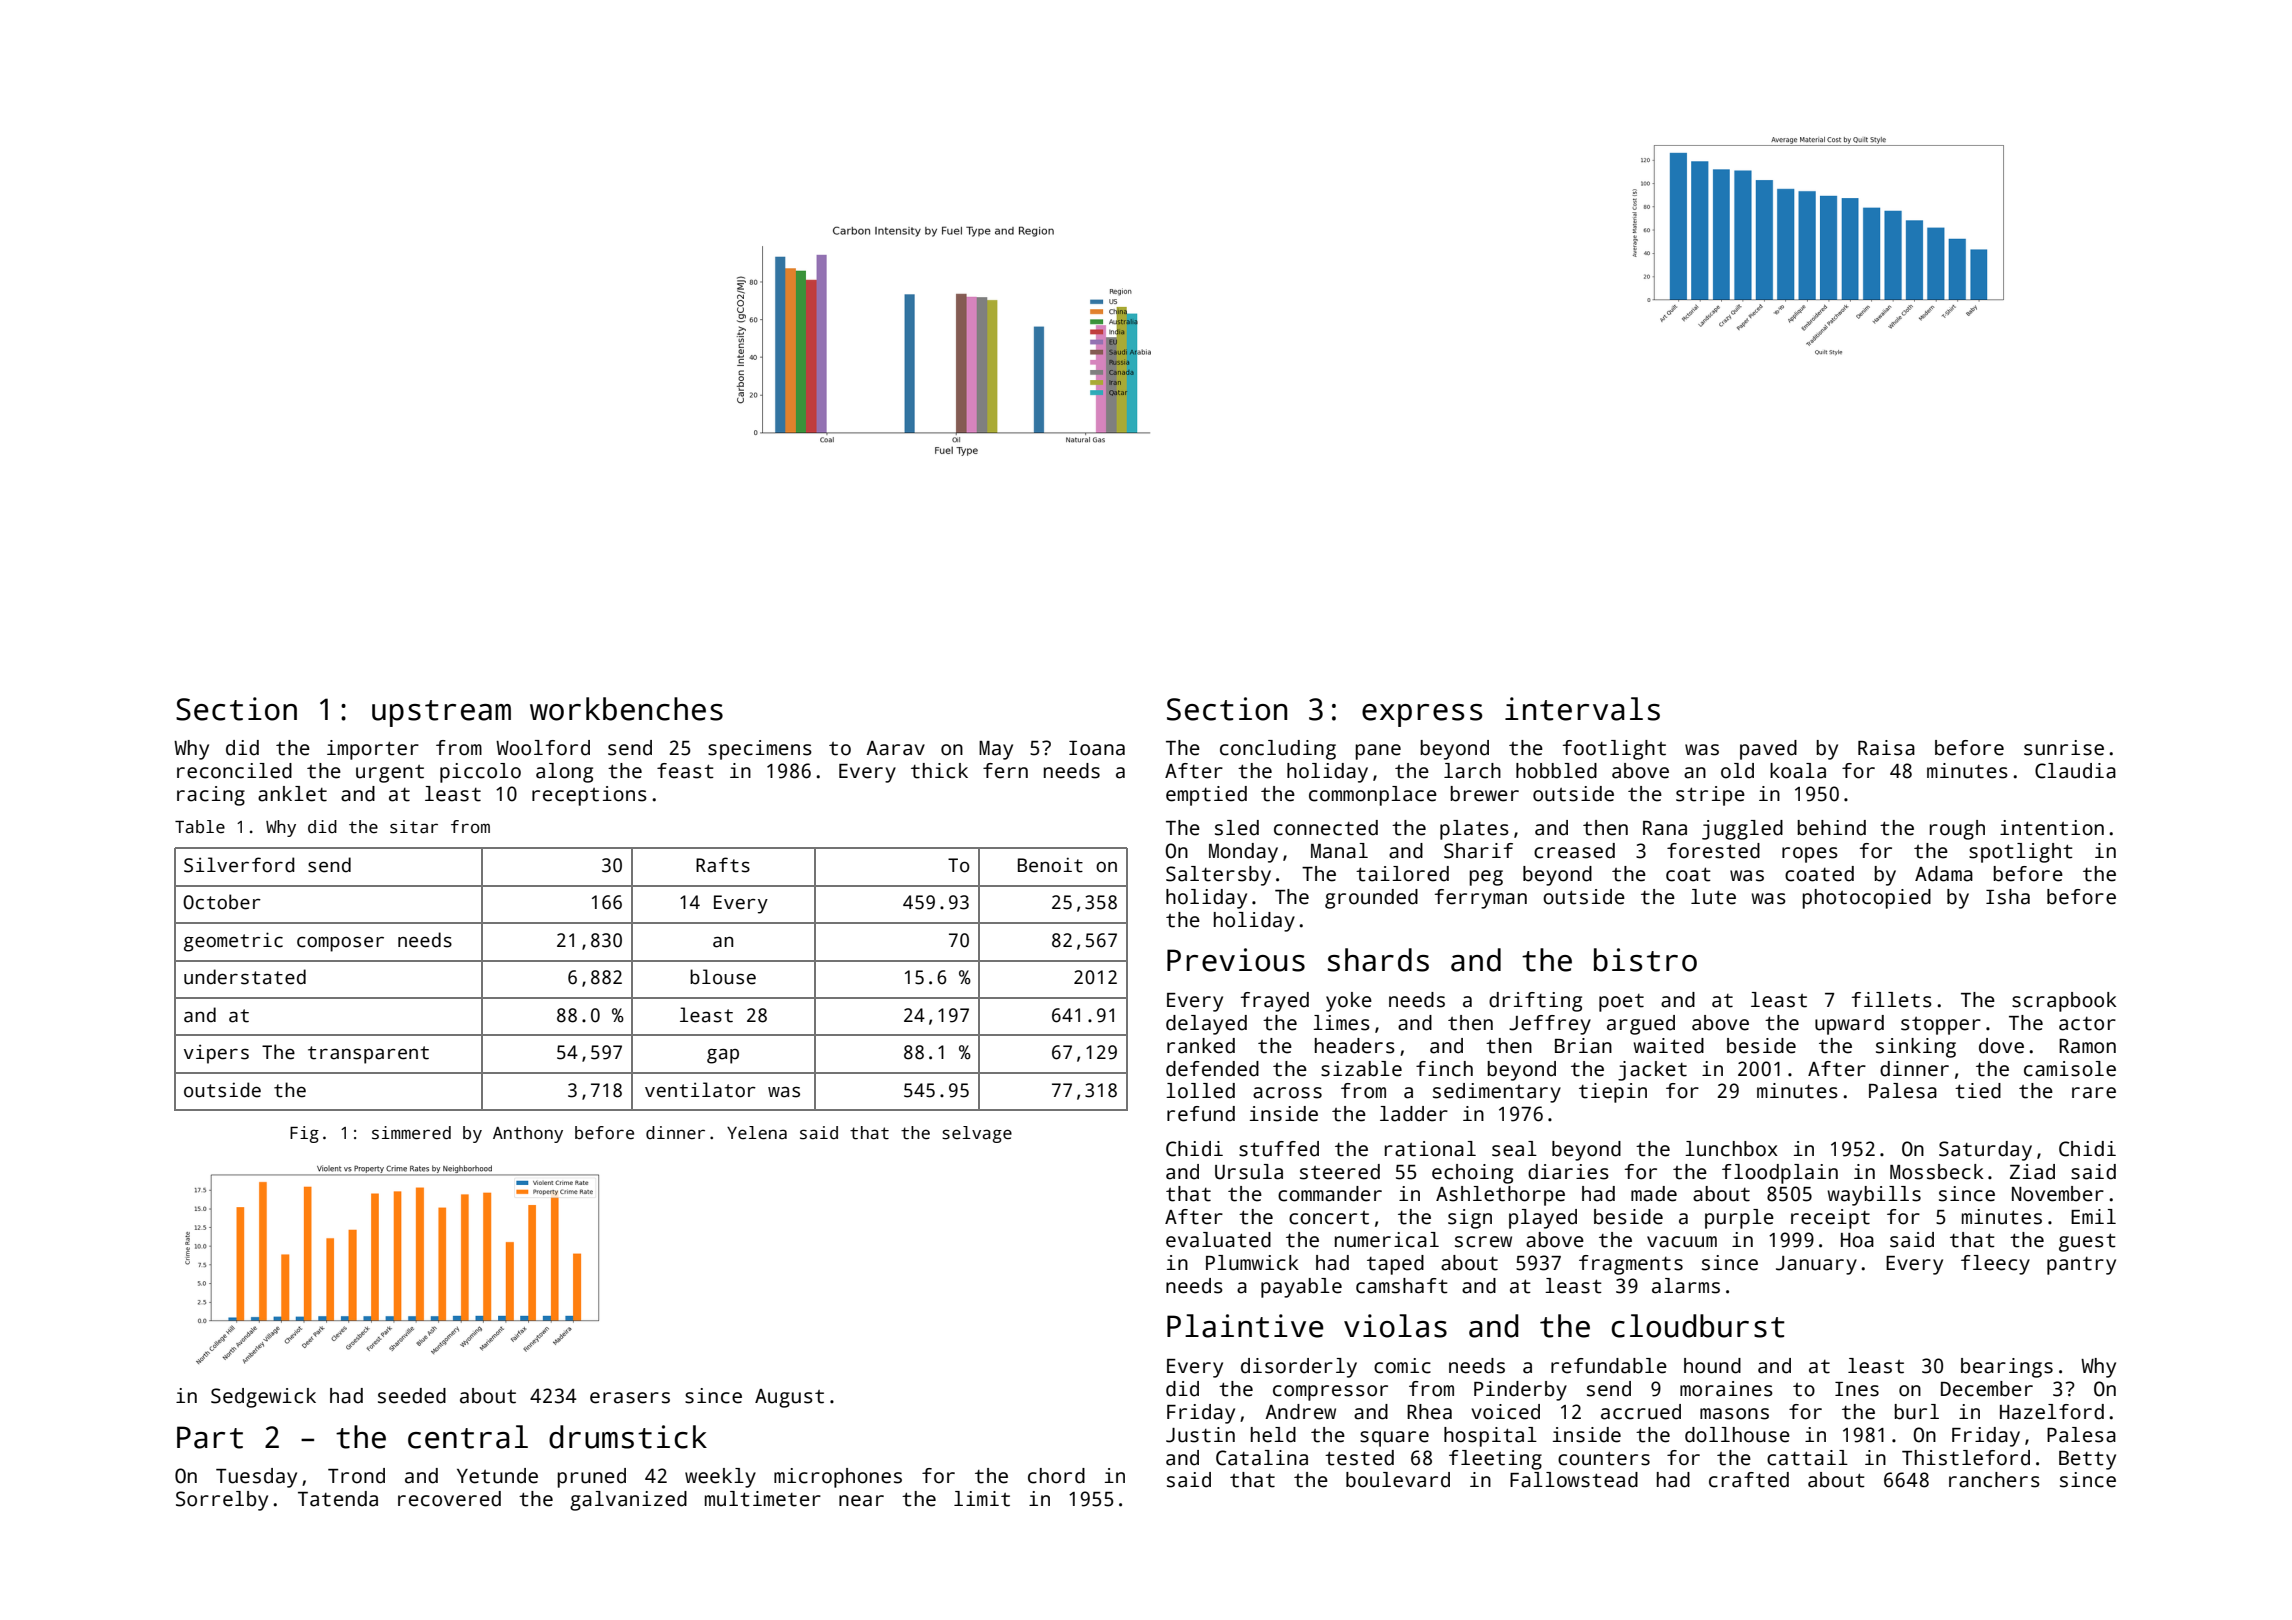 The width and height of the screenshot is (2292, 1620). Describe the element at coordinates (630, 1398) in the screenshot. I see `erasers` at that location.
